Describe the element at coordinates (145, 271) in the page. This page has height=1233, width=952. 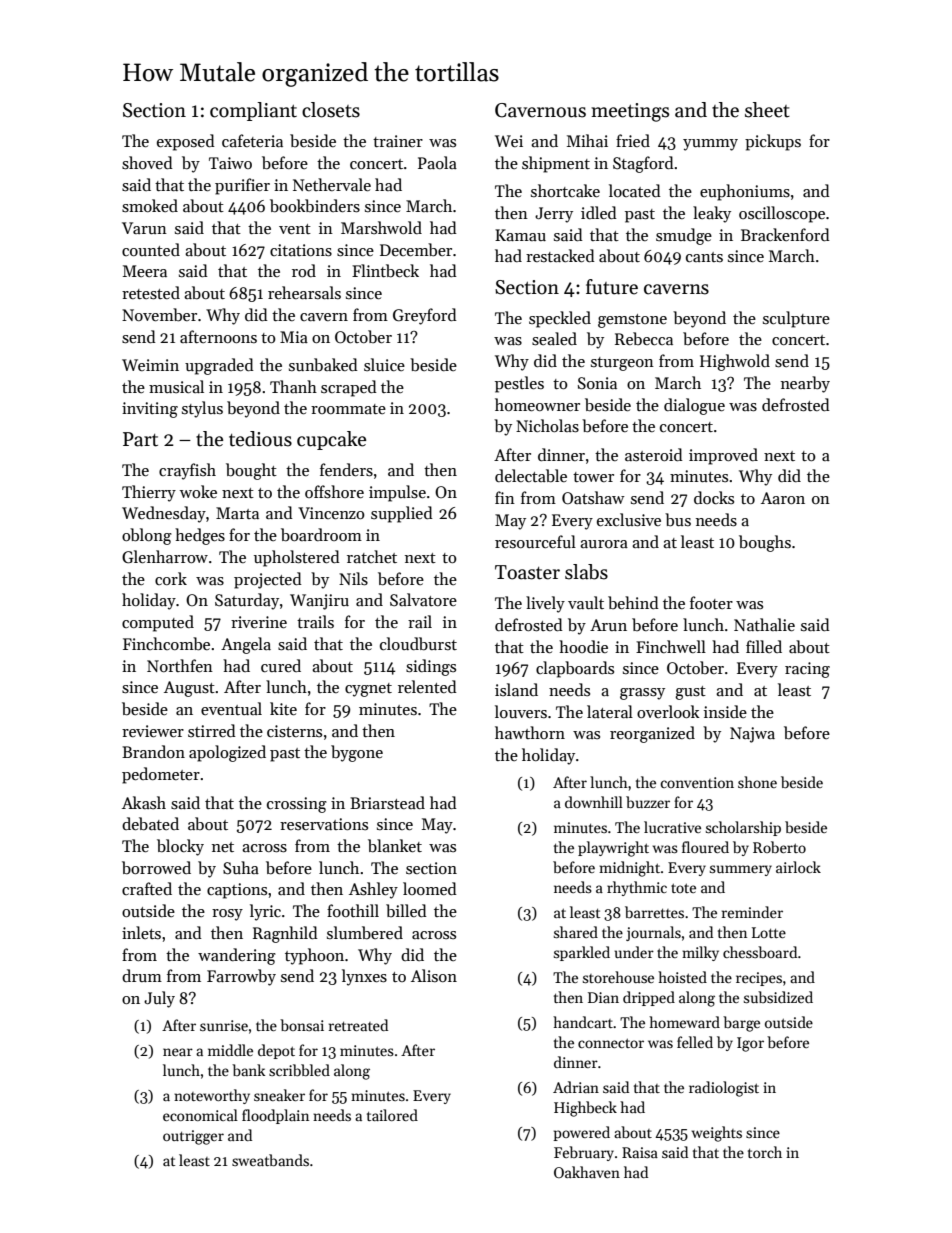
I see `Meera` at that location.
